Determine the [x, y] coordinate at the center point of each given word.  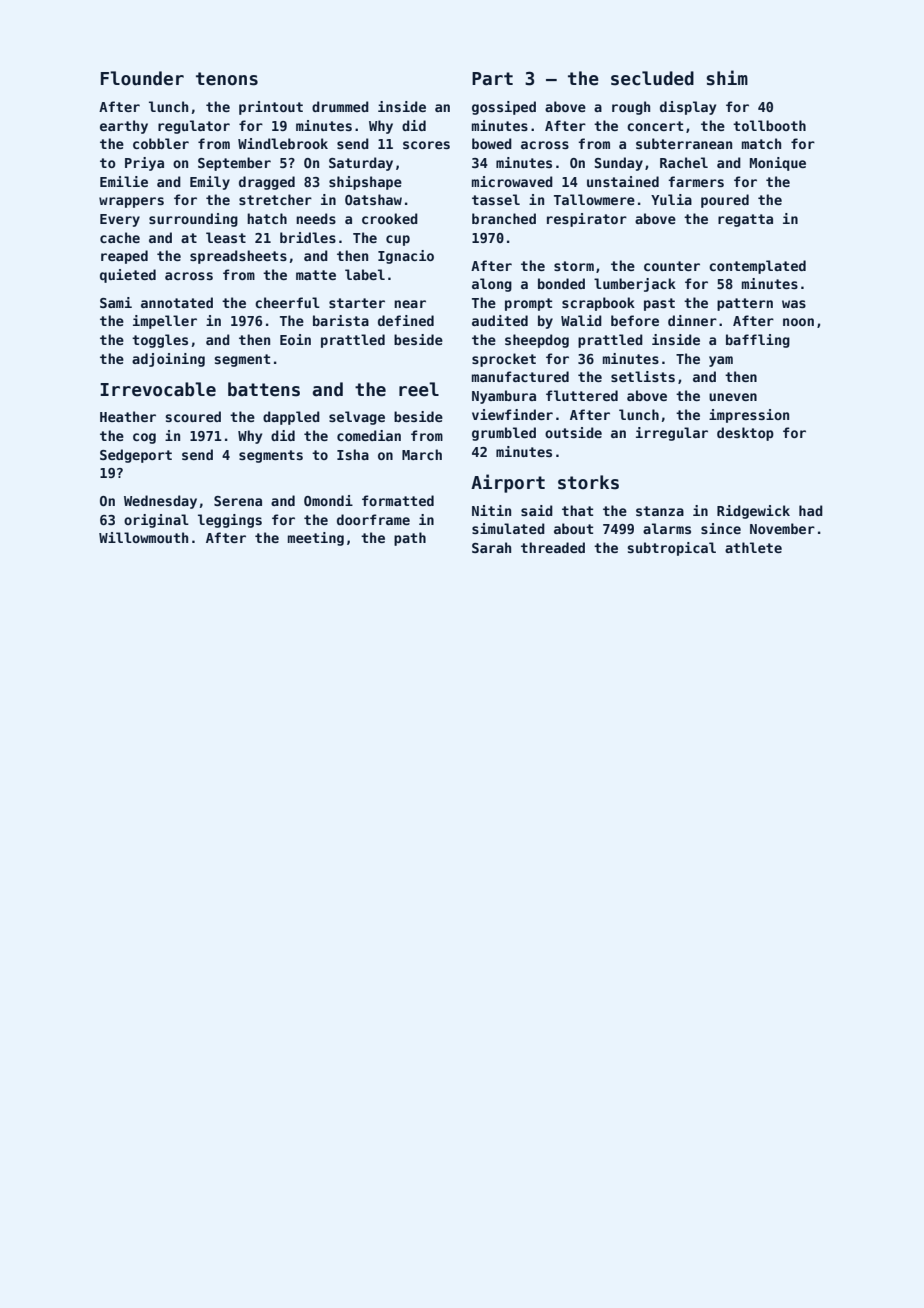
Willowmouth [143, 537]
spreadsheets [238, 257]
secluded [652, 78]
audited [500, 320]
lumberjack [635, 285]
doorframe [373, 519]
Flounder [142, 78]
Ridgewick [753, 512]
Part [492, 79]
